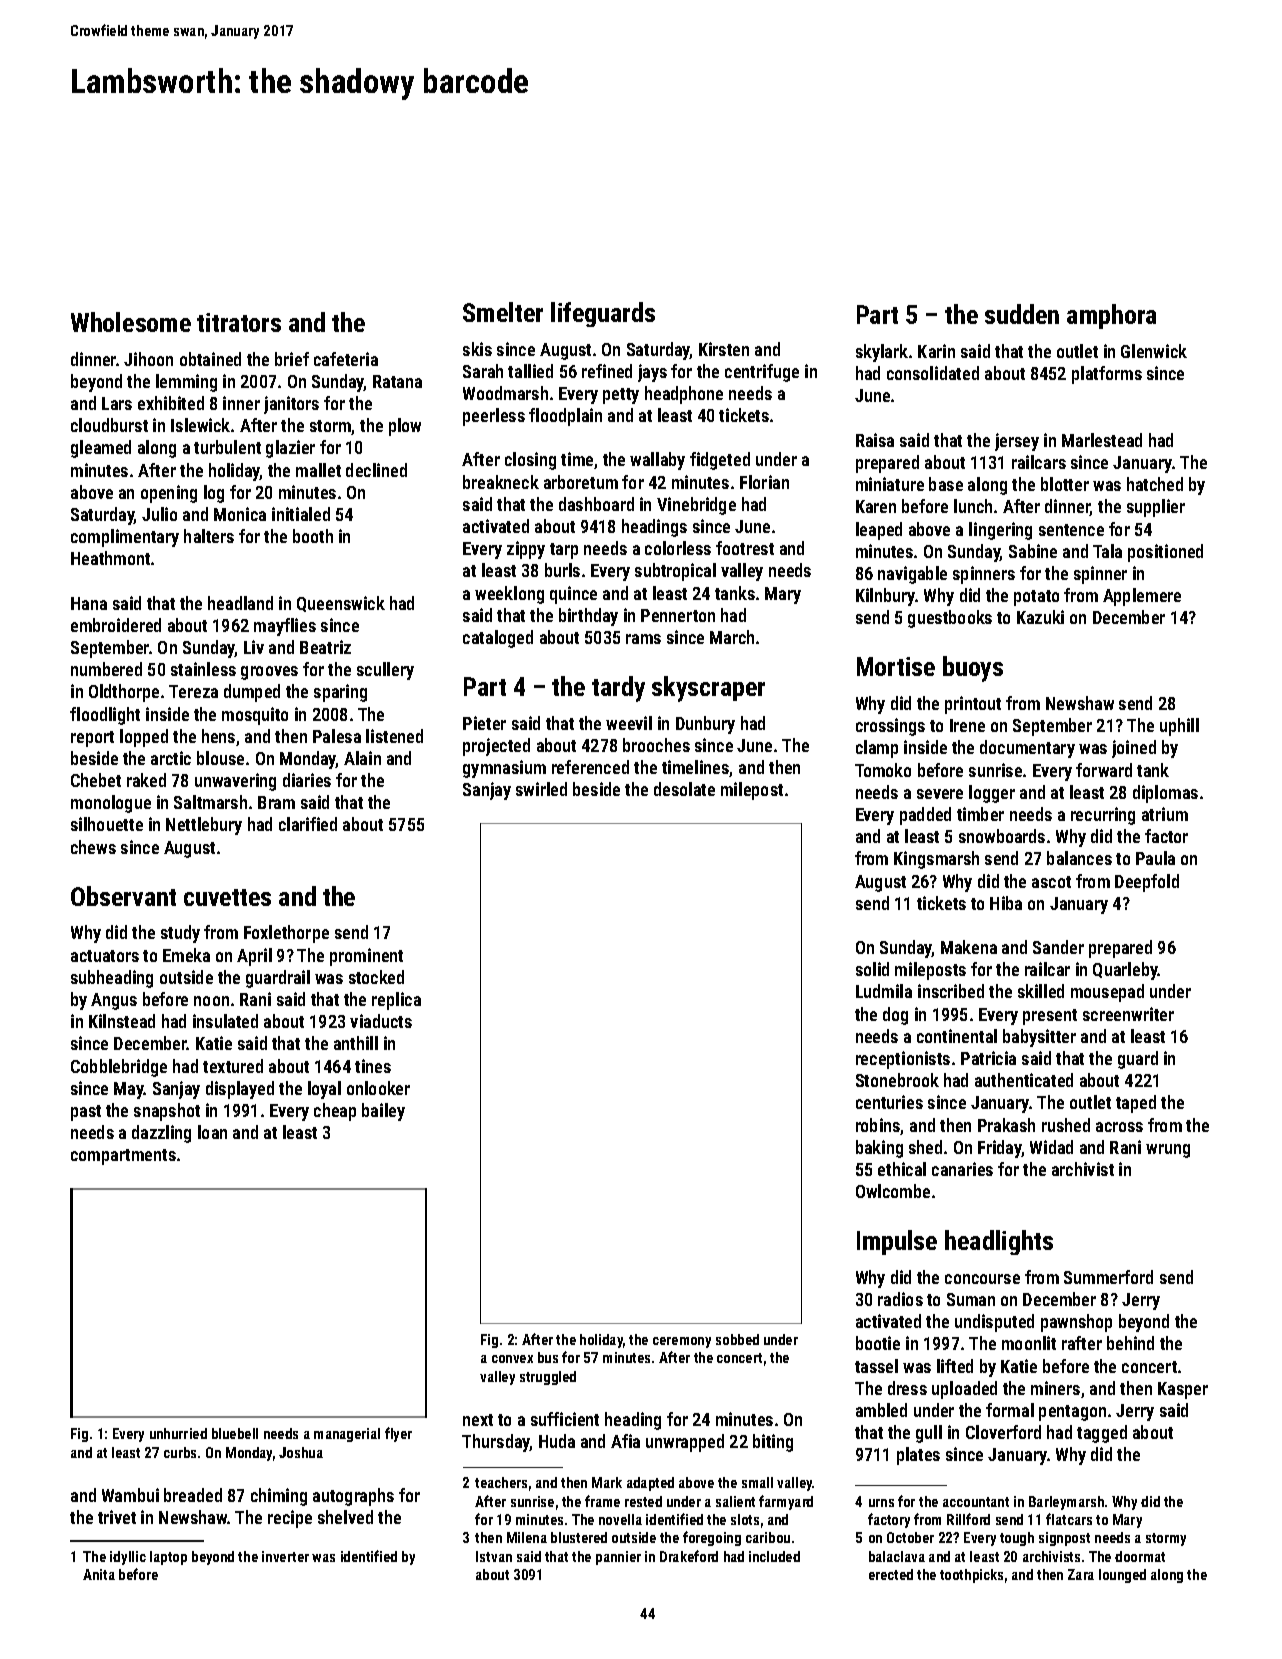 The height and width of the screenshot is (1659, 1282). I want to click on initialed, so click(301, 514).
